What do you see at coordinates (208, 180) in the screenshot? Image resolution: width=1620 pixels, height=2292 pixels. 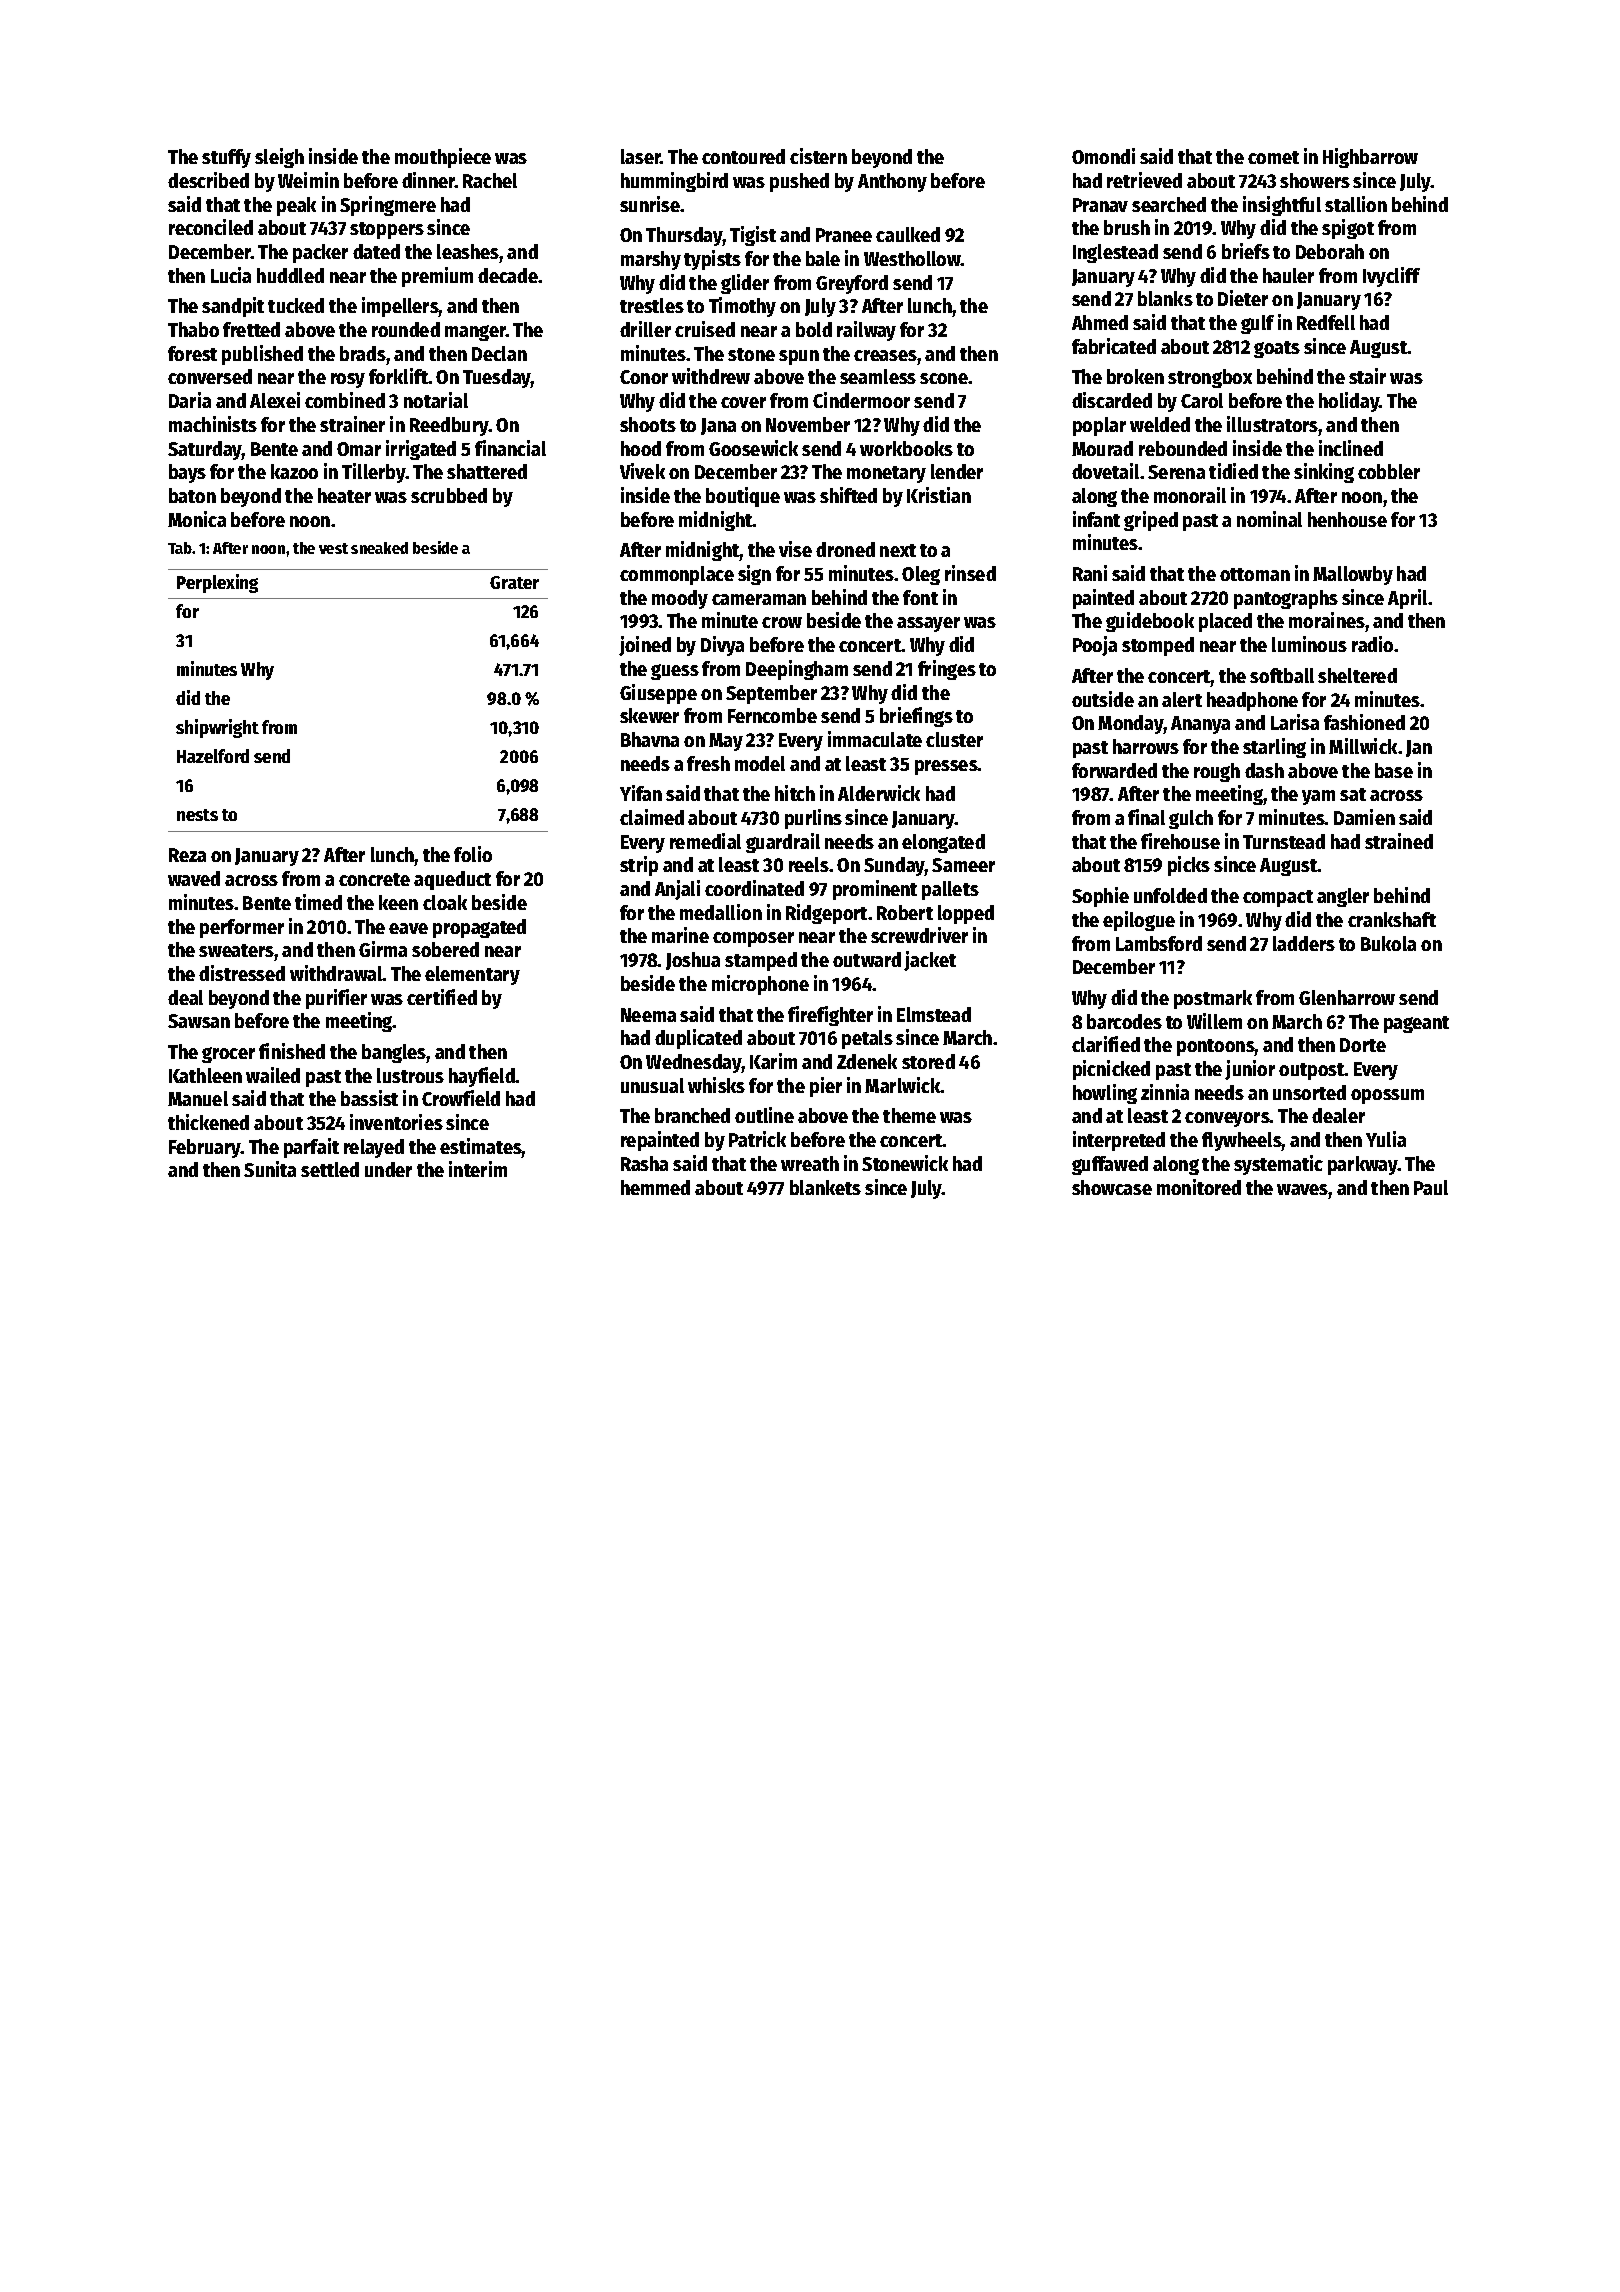 I see `described` at bounding box center [208, 180].
